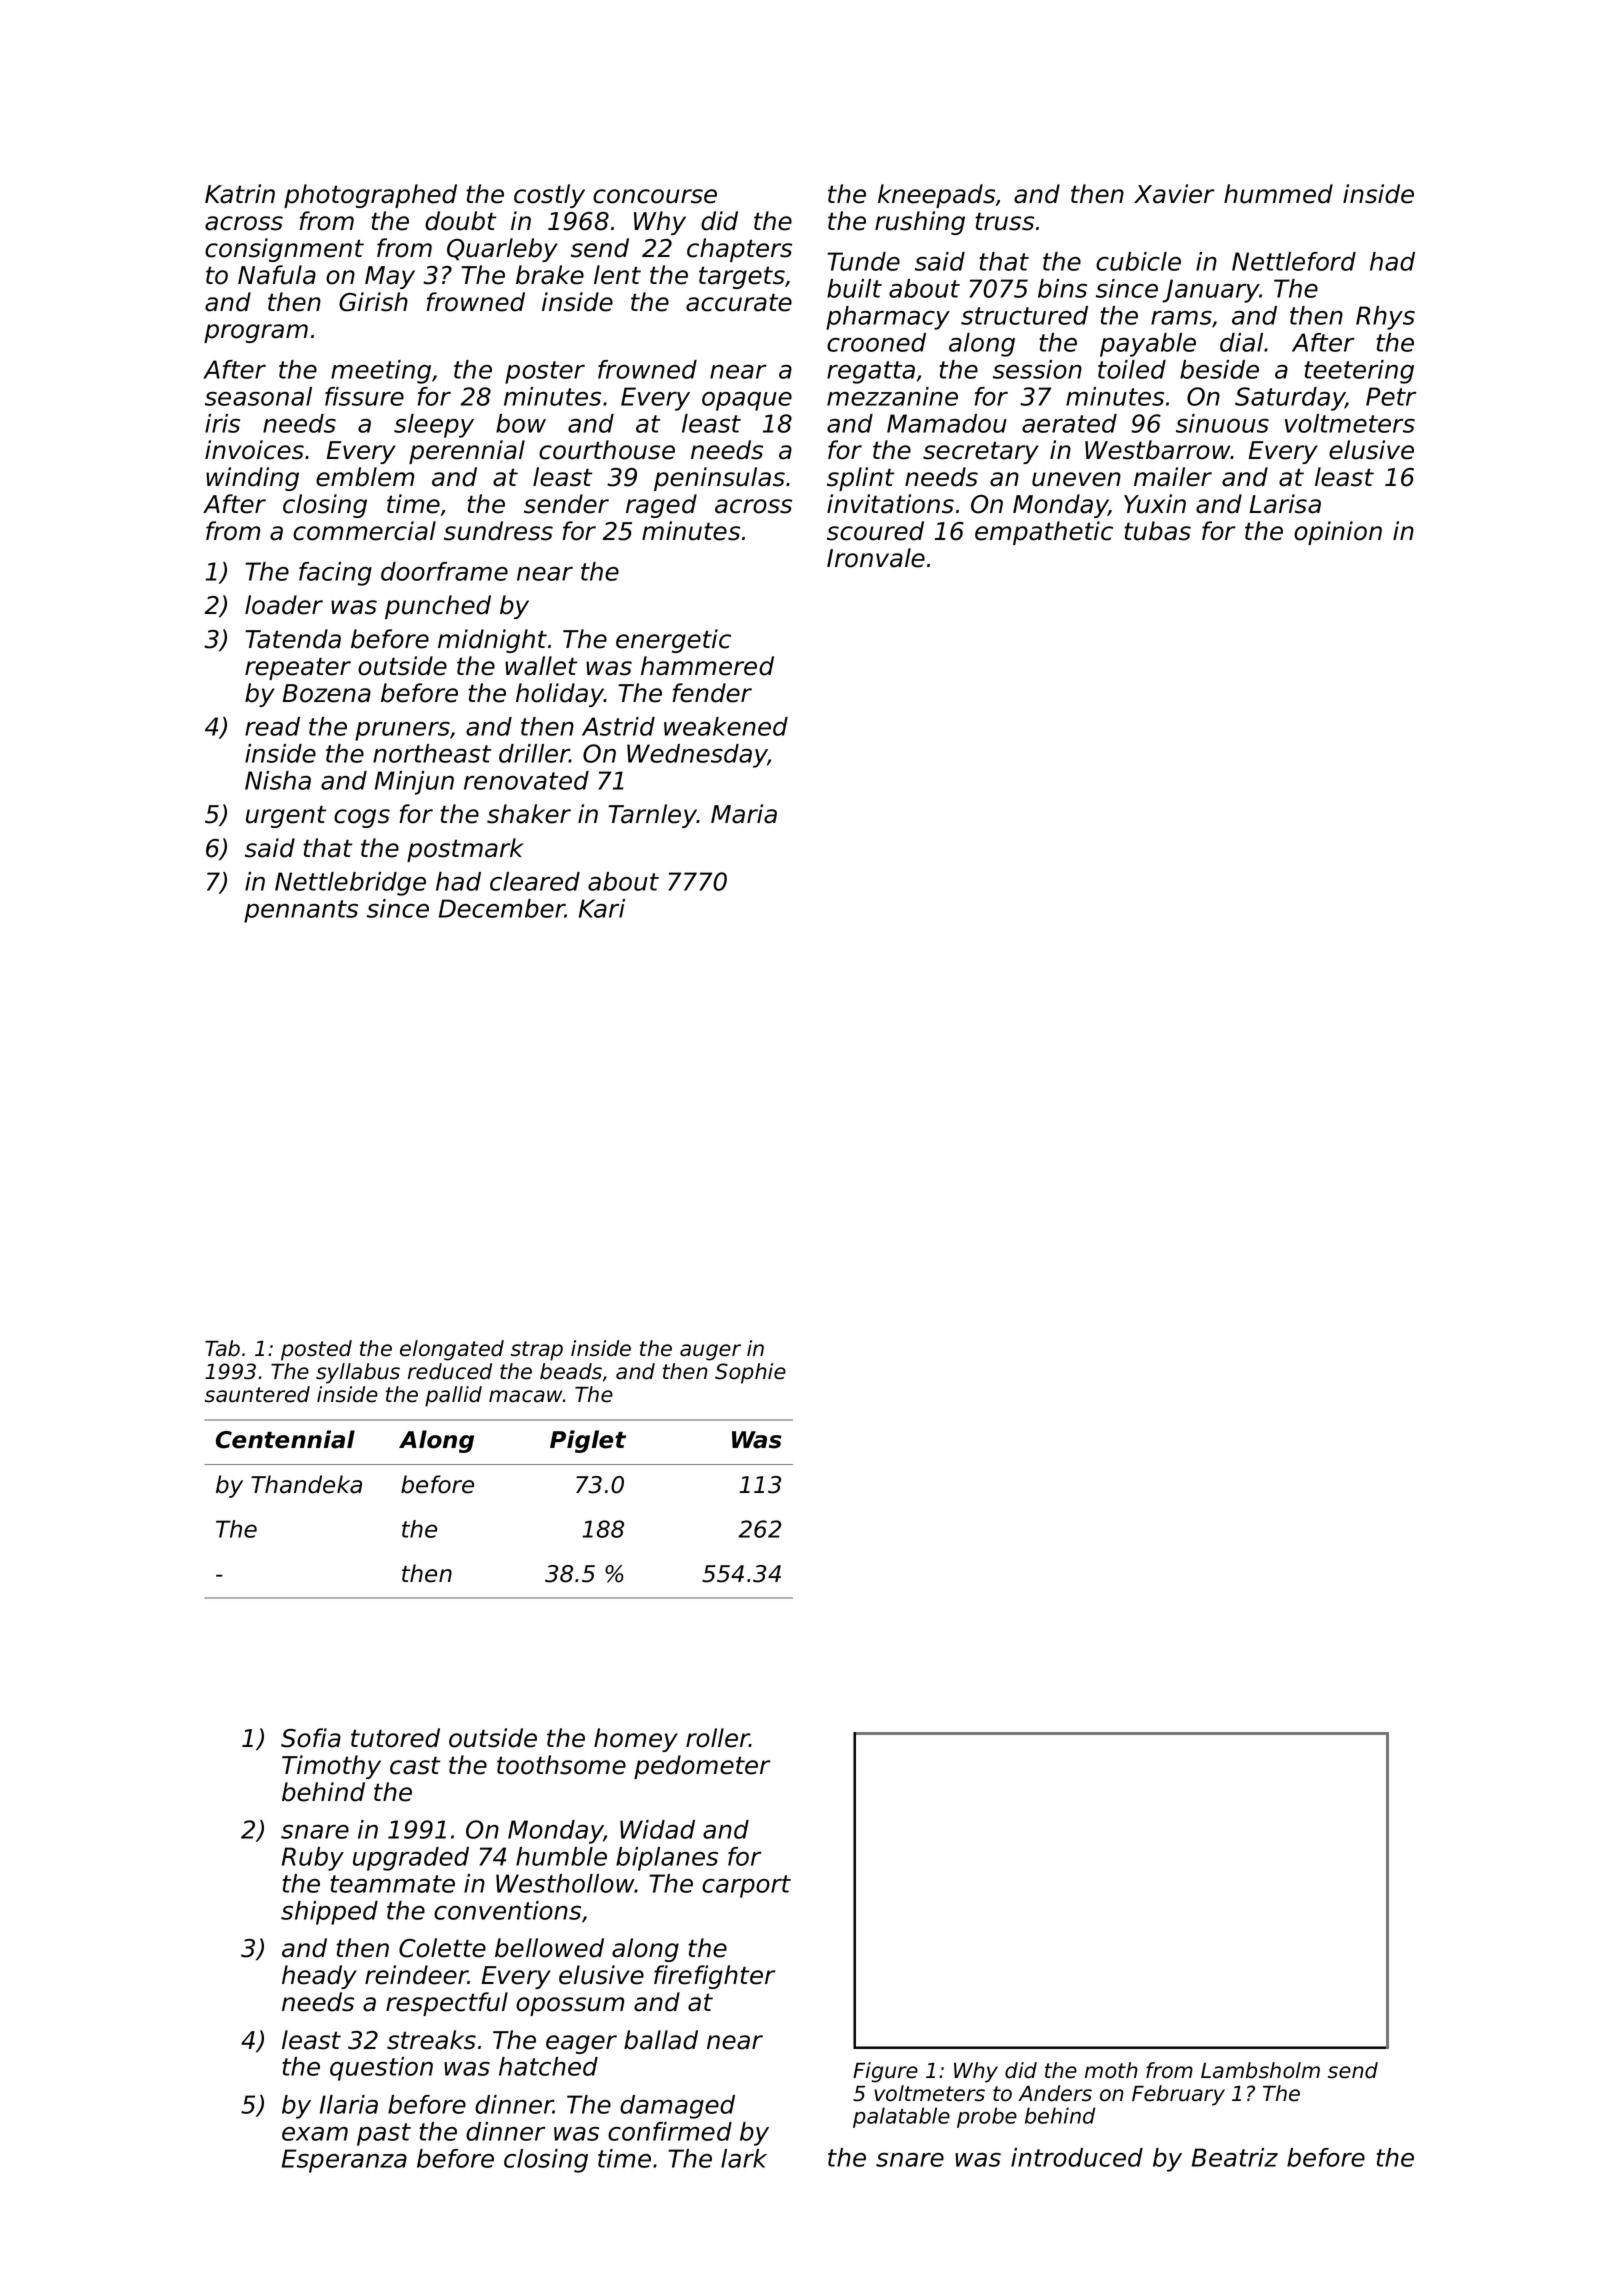 Image resolution: width=1620 pixels, height=2292 pixels. What do you see at coordinates (498, 531) in the document?
I see `sundress` at bounding box center [498, 531].
